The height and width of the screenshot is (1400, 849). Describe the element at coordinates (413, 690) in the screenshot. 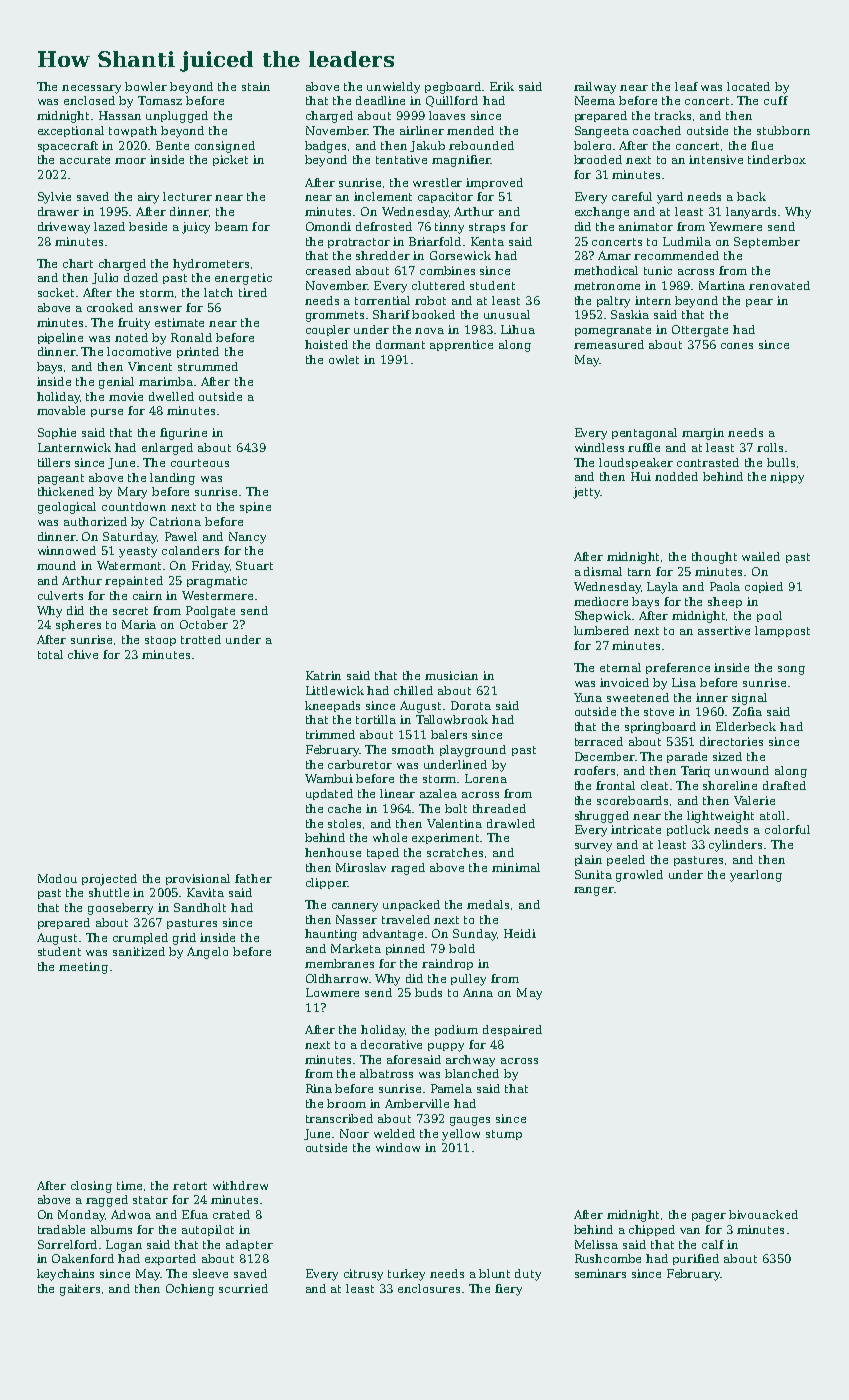

I see `chilled` at that location.
